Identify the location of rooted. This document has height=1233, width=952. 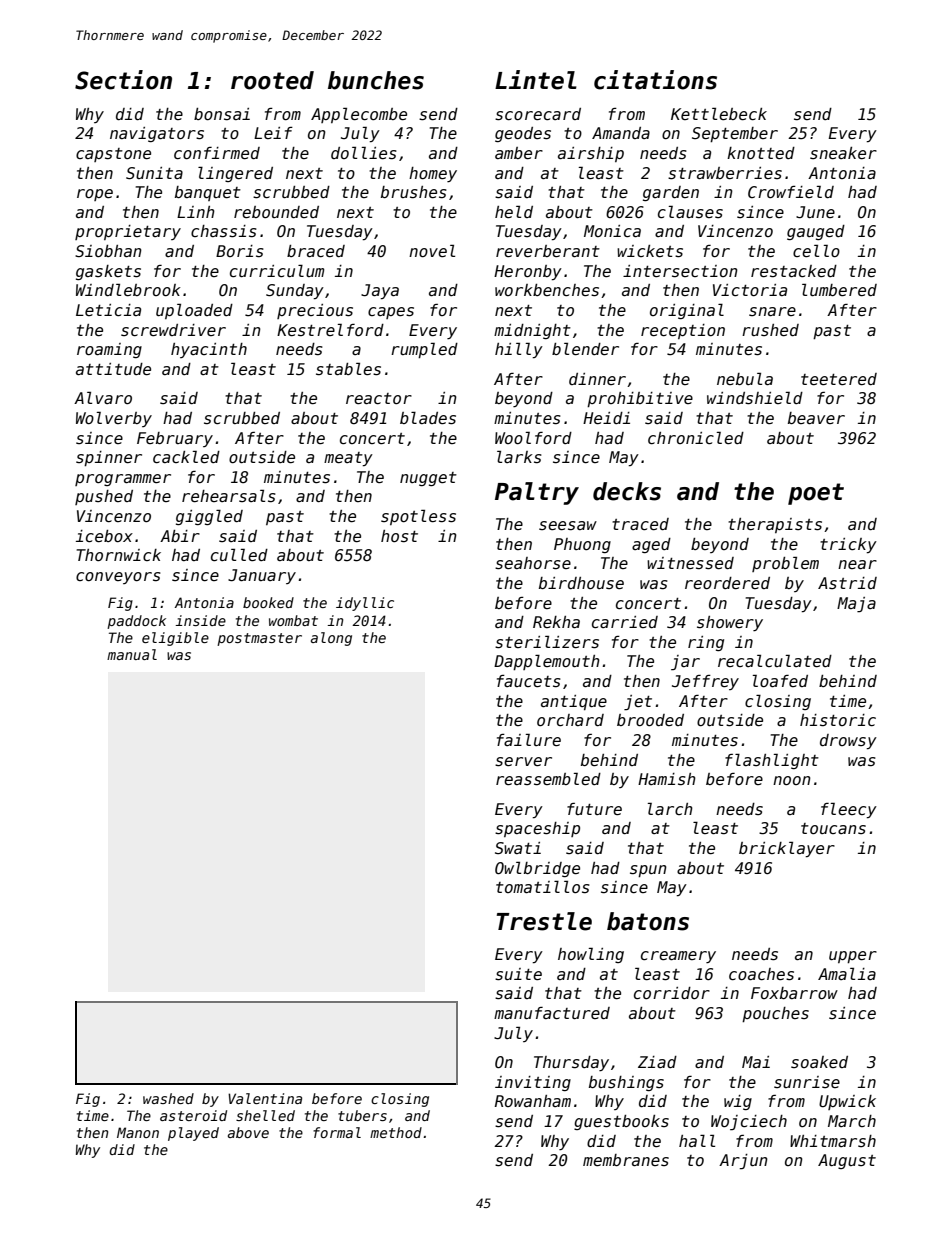
(272, 80).
